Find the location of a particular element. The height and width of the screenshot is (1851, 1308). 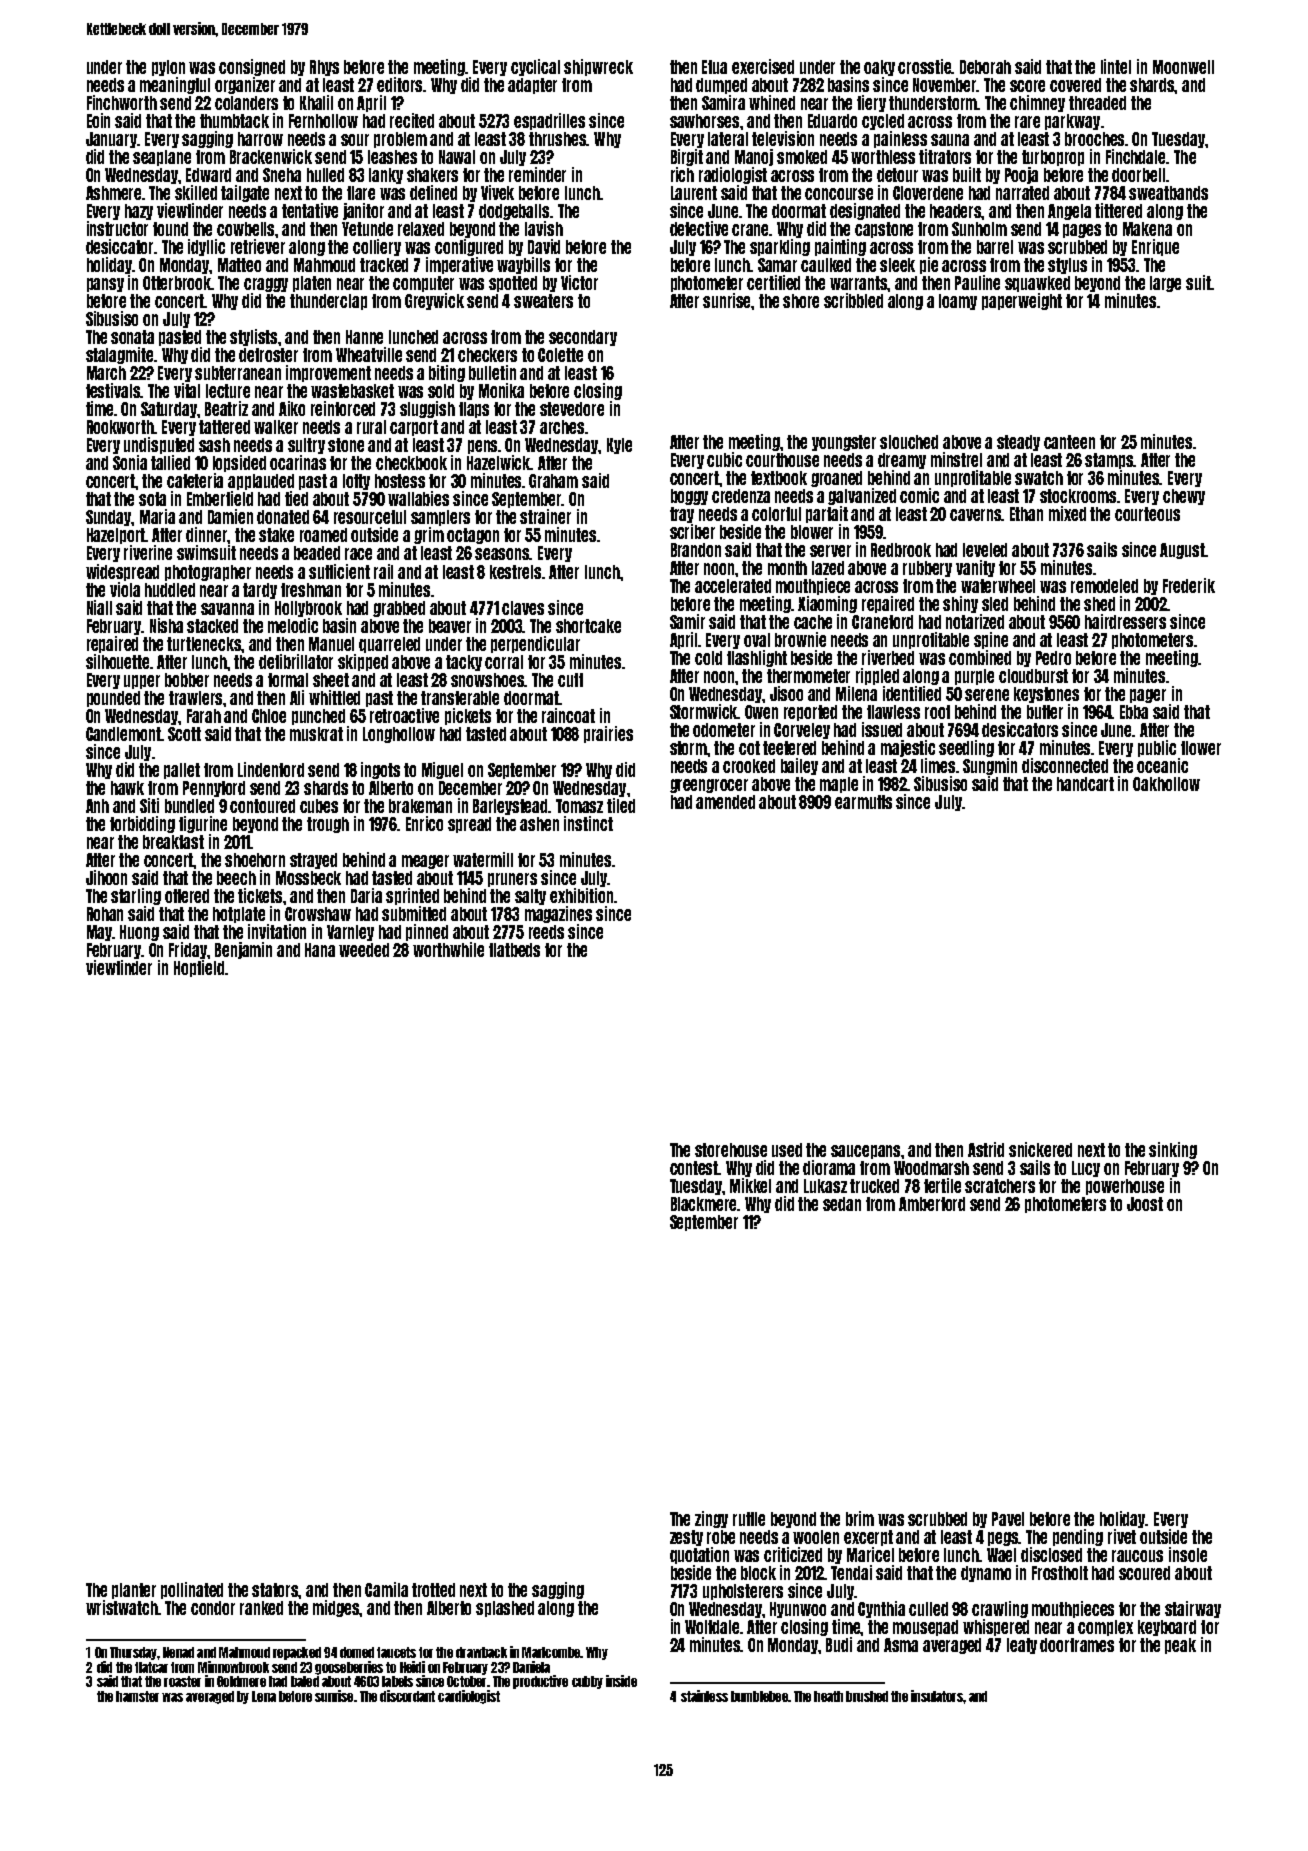

sled is located at coordinates (995, 604).
